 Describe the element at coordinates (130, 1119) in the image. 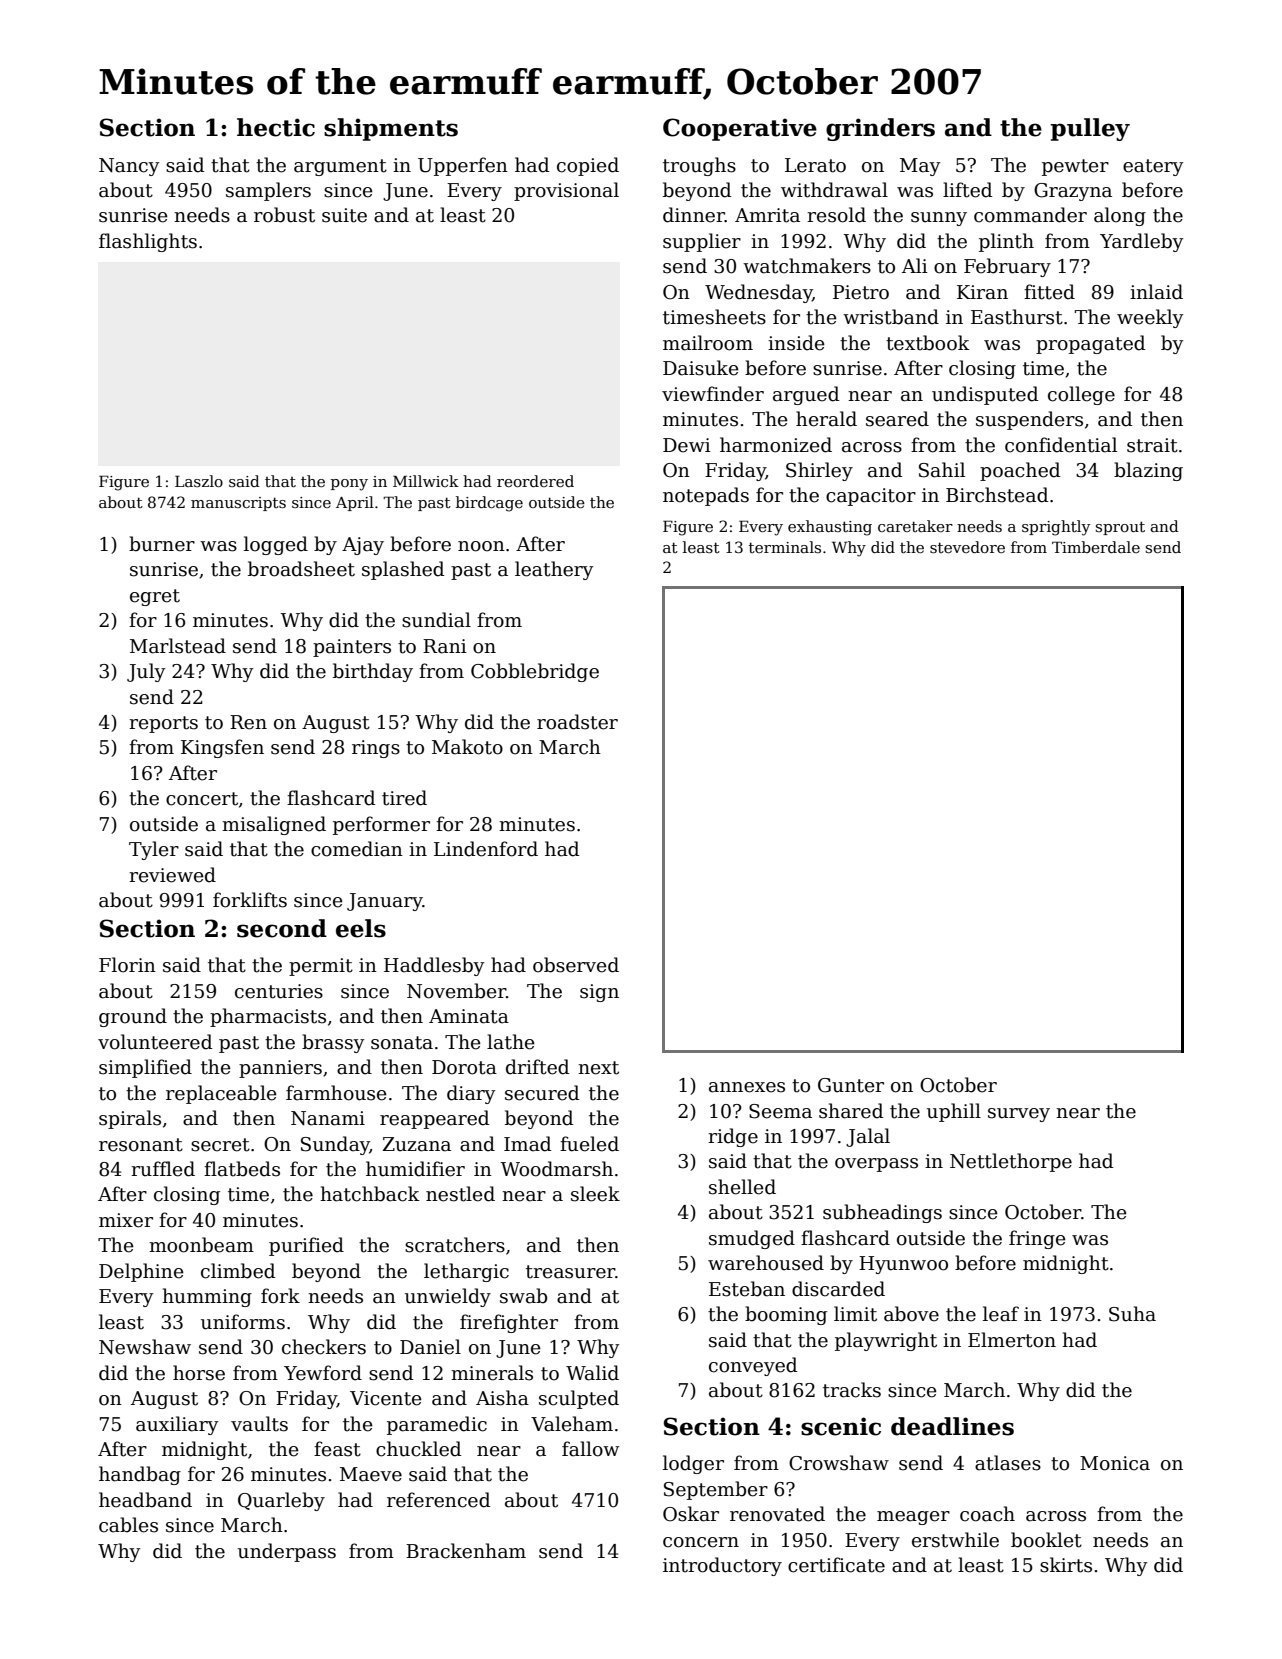

I see `spirals` at that location.
